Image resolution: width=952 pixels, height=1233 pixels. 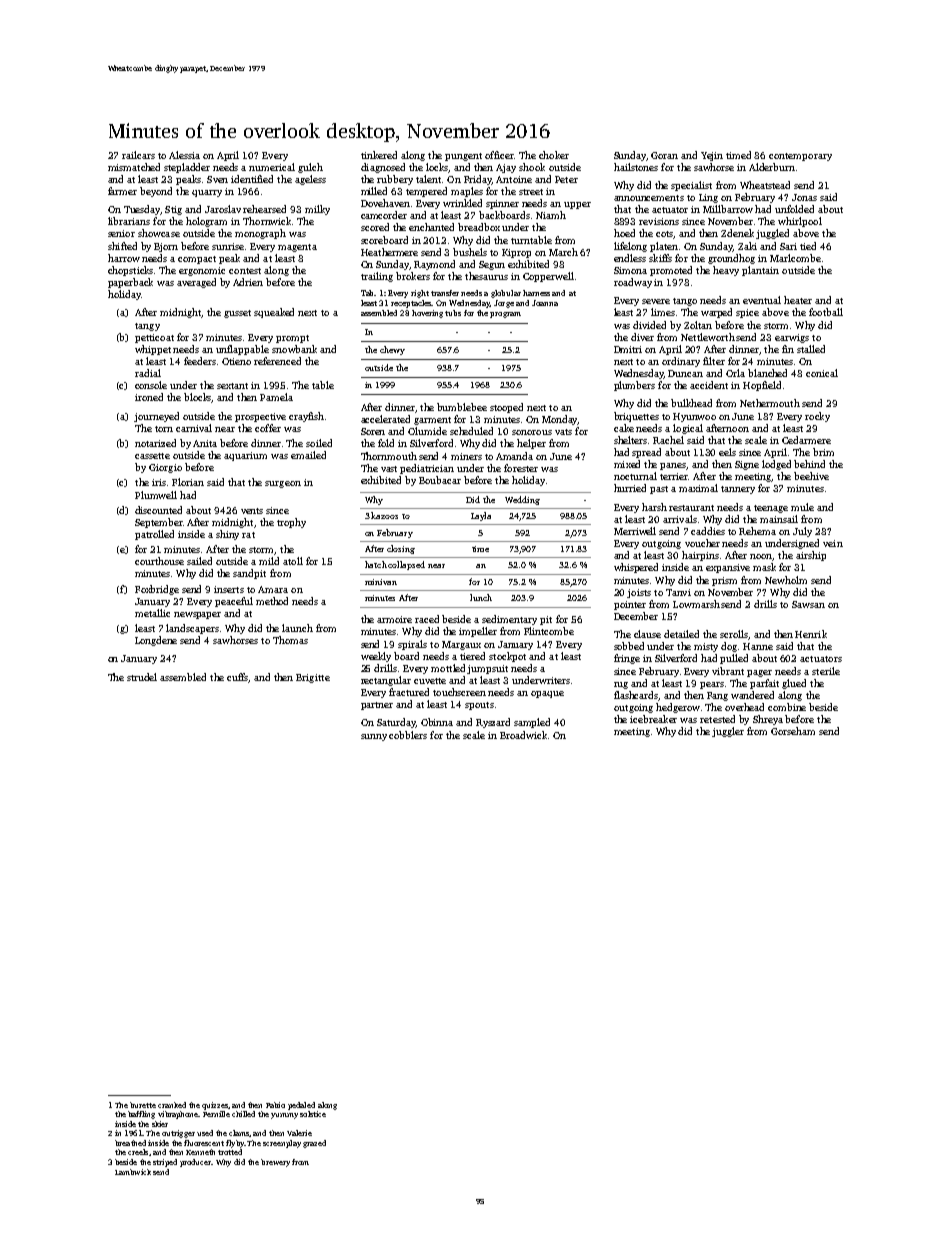 I want to click on thesaurus, so click(x=486, y=276).
